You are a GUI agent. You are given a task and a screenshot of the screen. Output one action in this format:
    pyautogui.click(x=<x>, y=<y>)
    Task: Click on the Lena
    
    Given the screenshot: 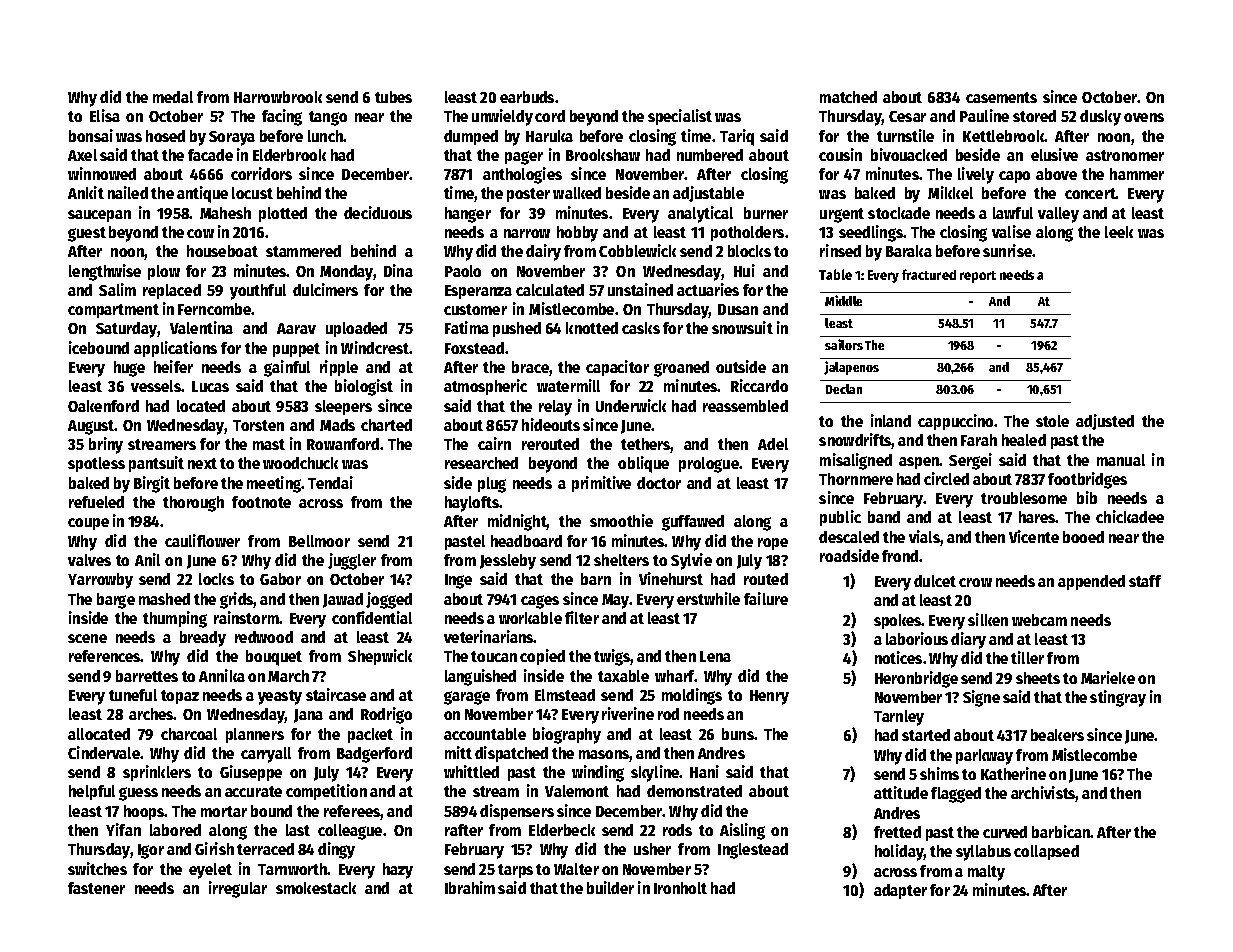 What is the action you would take?
    pyautogui.click(x=715, y=656)
